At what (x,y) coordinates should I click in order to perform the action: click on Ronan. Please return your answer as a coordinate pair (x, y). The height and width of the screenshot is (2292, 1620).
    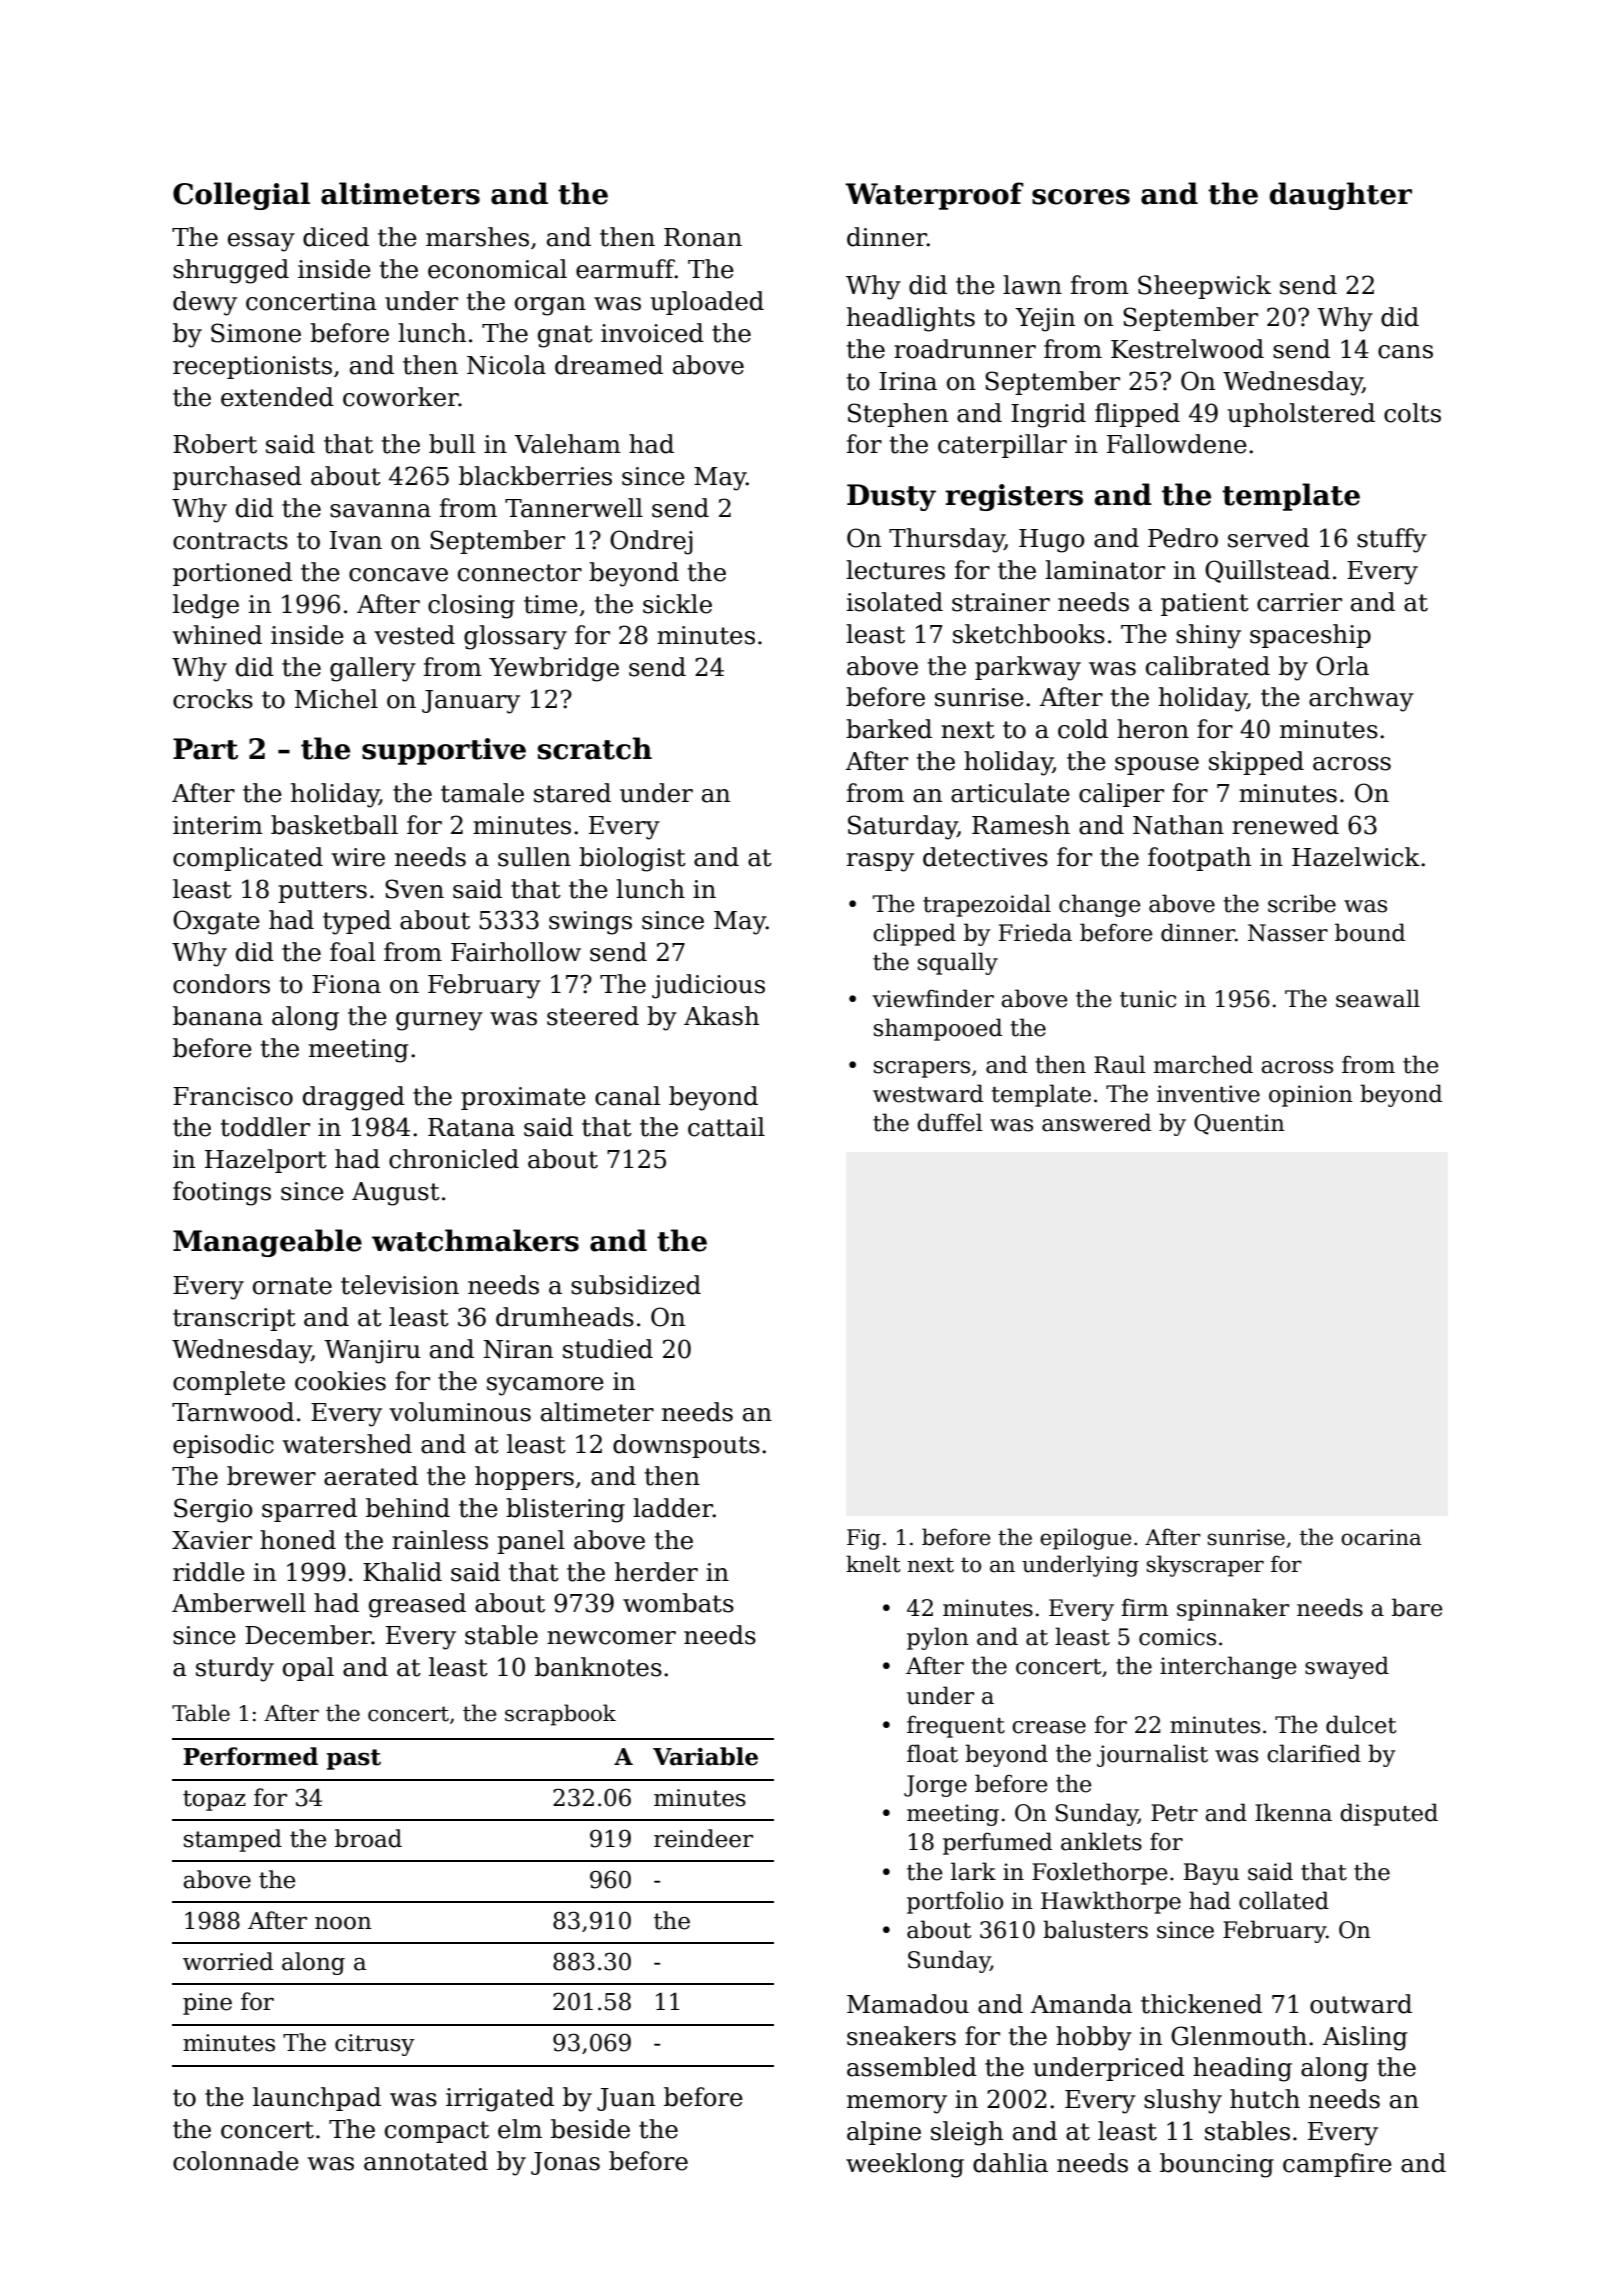
    Looking at the image, I should click on (703, 237).
